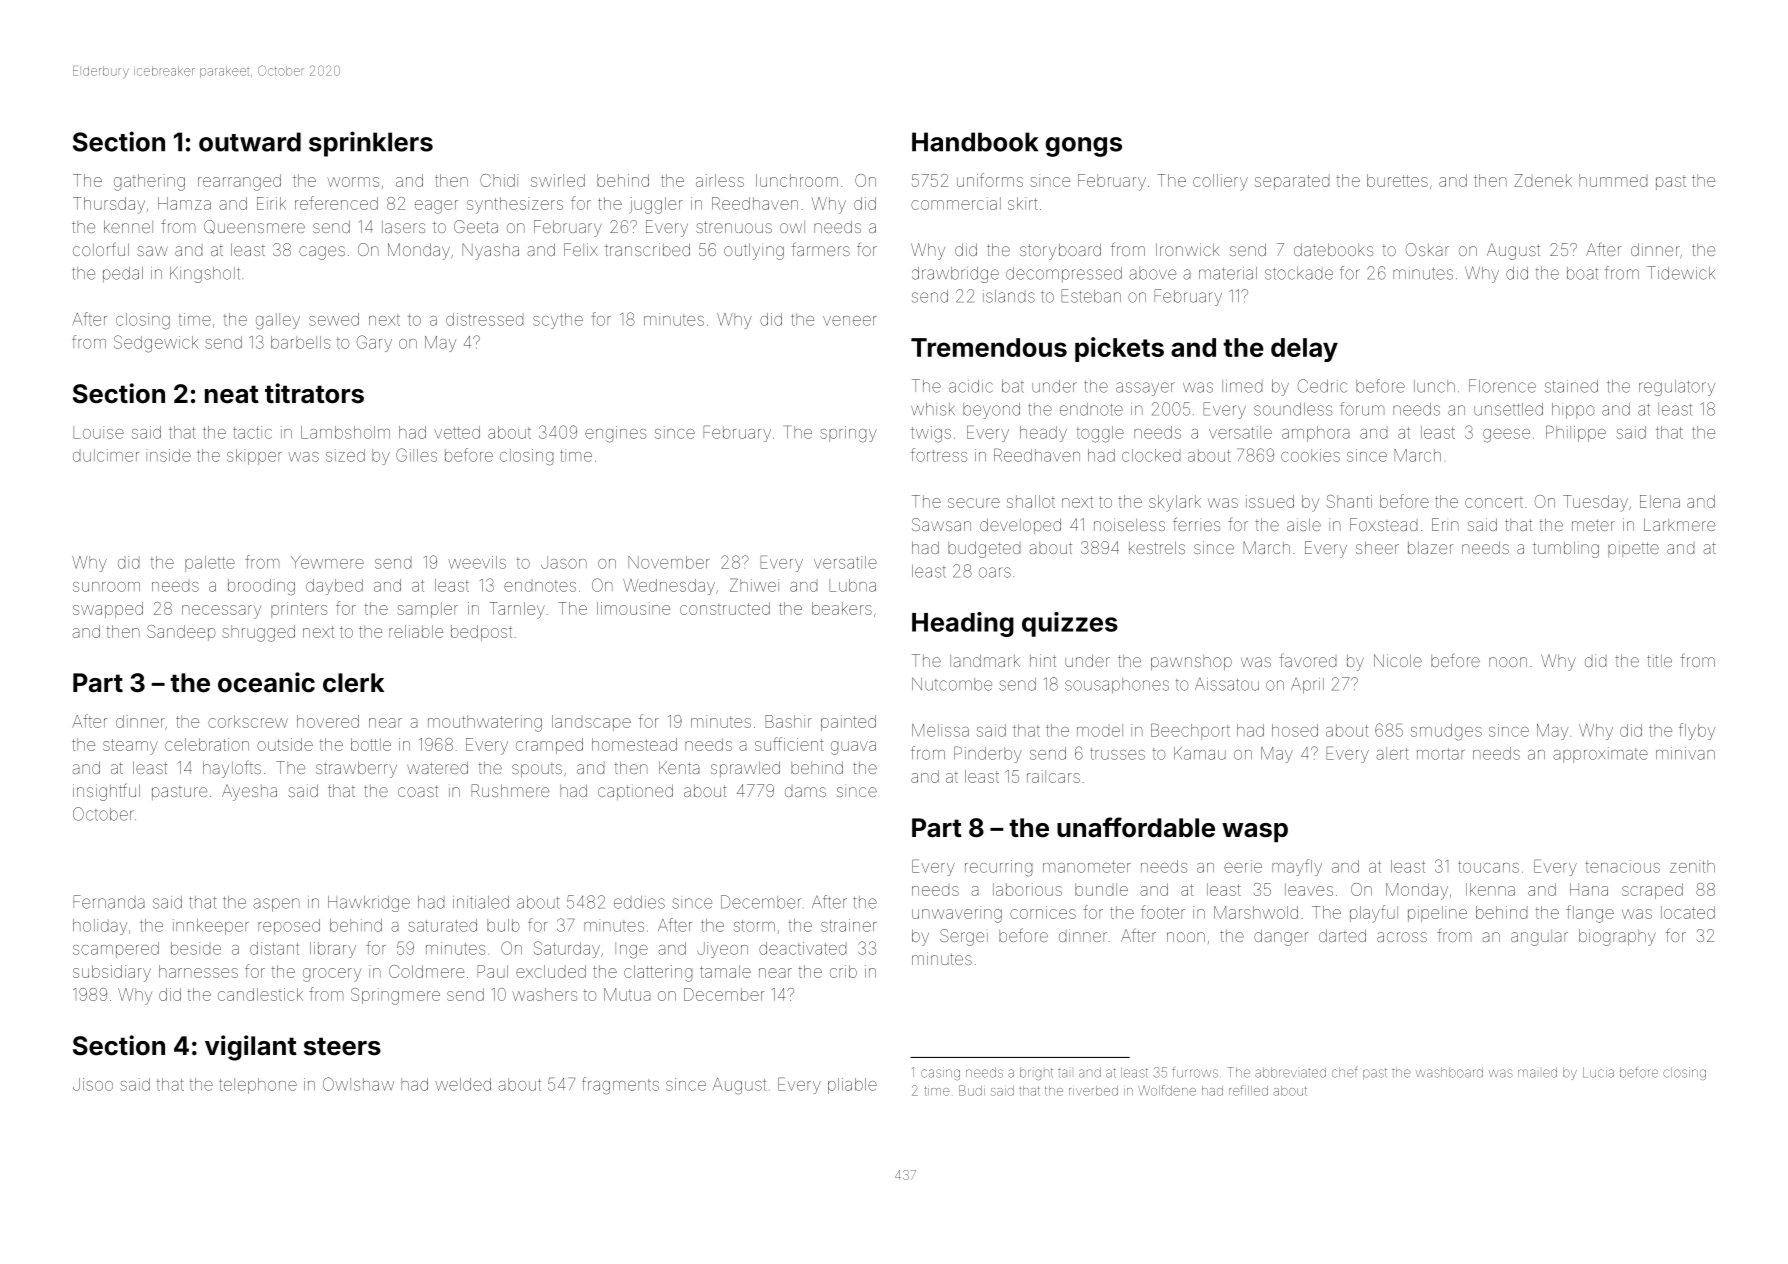  What do you see at coordinates (633, 608) in the image?
I see `limousine` at bounding box center [633, 608].
